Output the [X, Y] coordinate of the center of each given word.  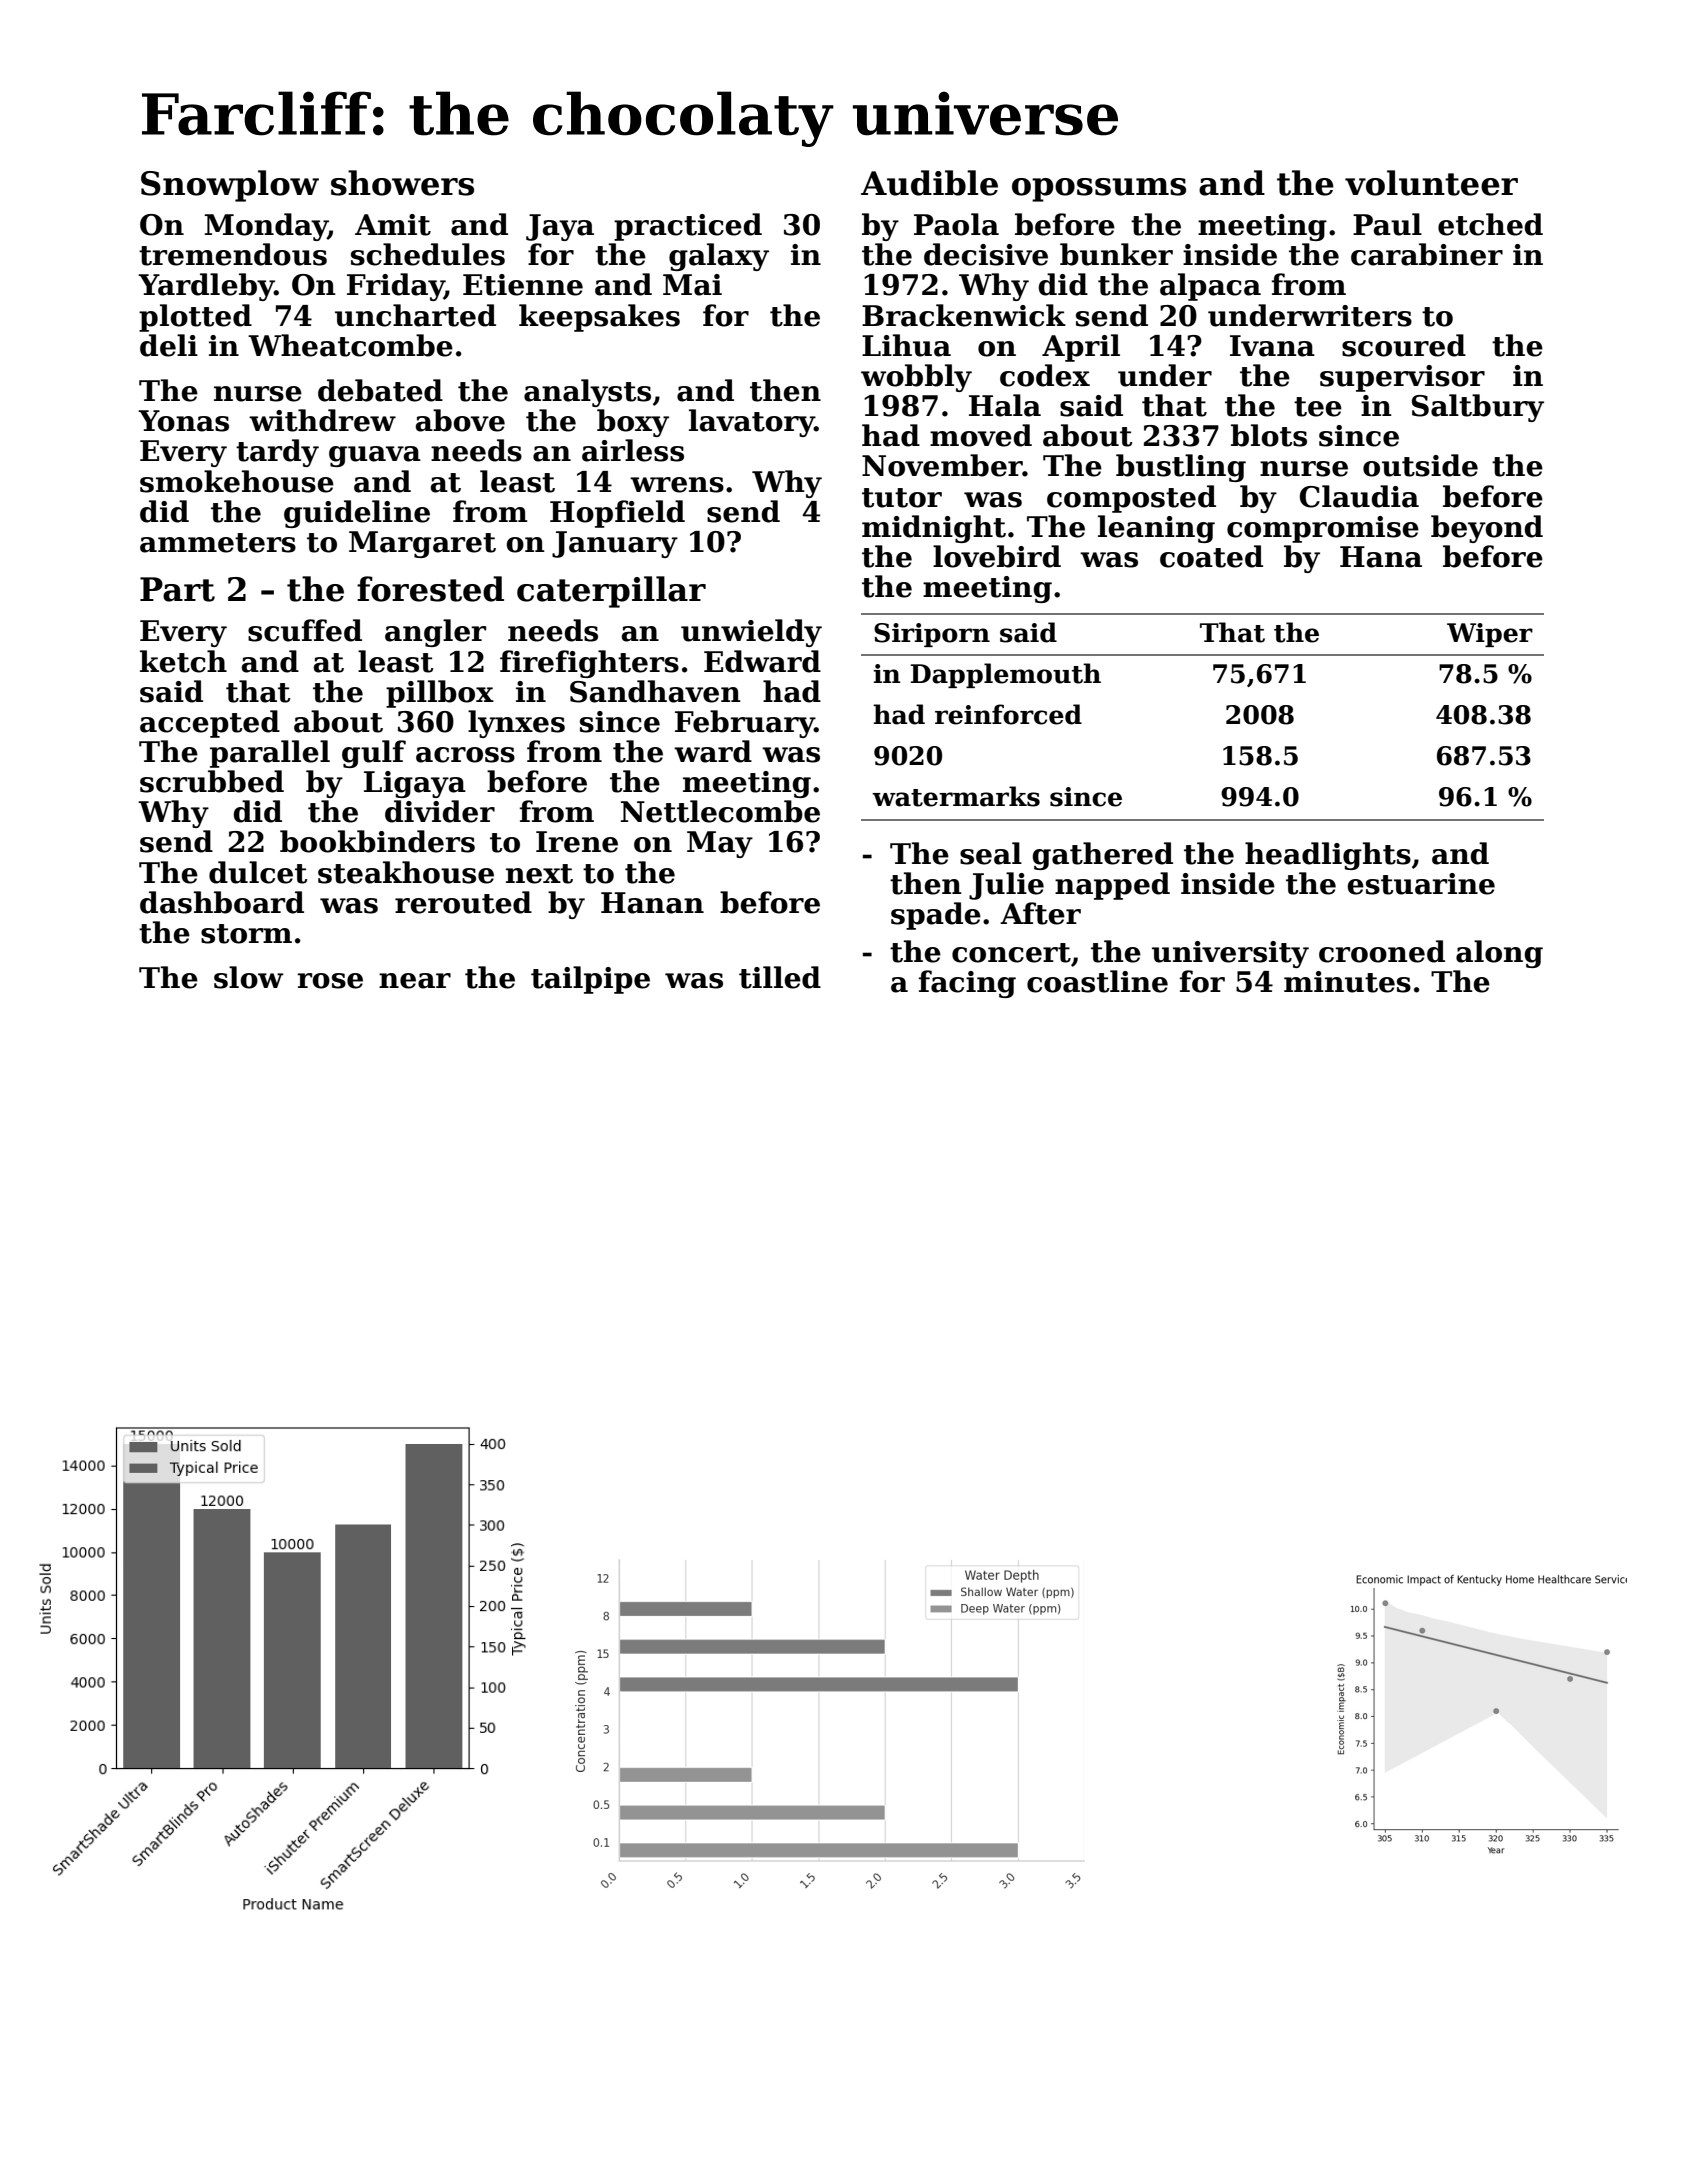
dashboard [222, 902]
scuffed [305, 630]
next [539, 874]
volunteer [1431, 183]
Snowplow [230, 186]
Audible [929, 183]
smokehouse [237, 481]
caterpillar [611, 592]
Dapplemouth [1006, 675]
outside [1420, 465]
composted [1131, 499]
